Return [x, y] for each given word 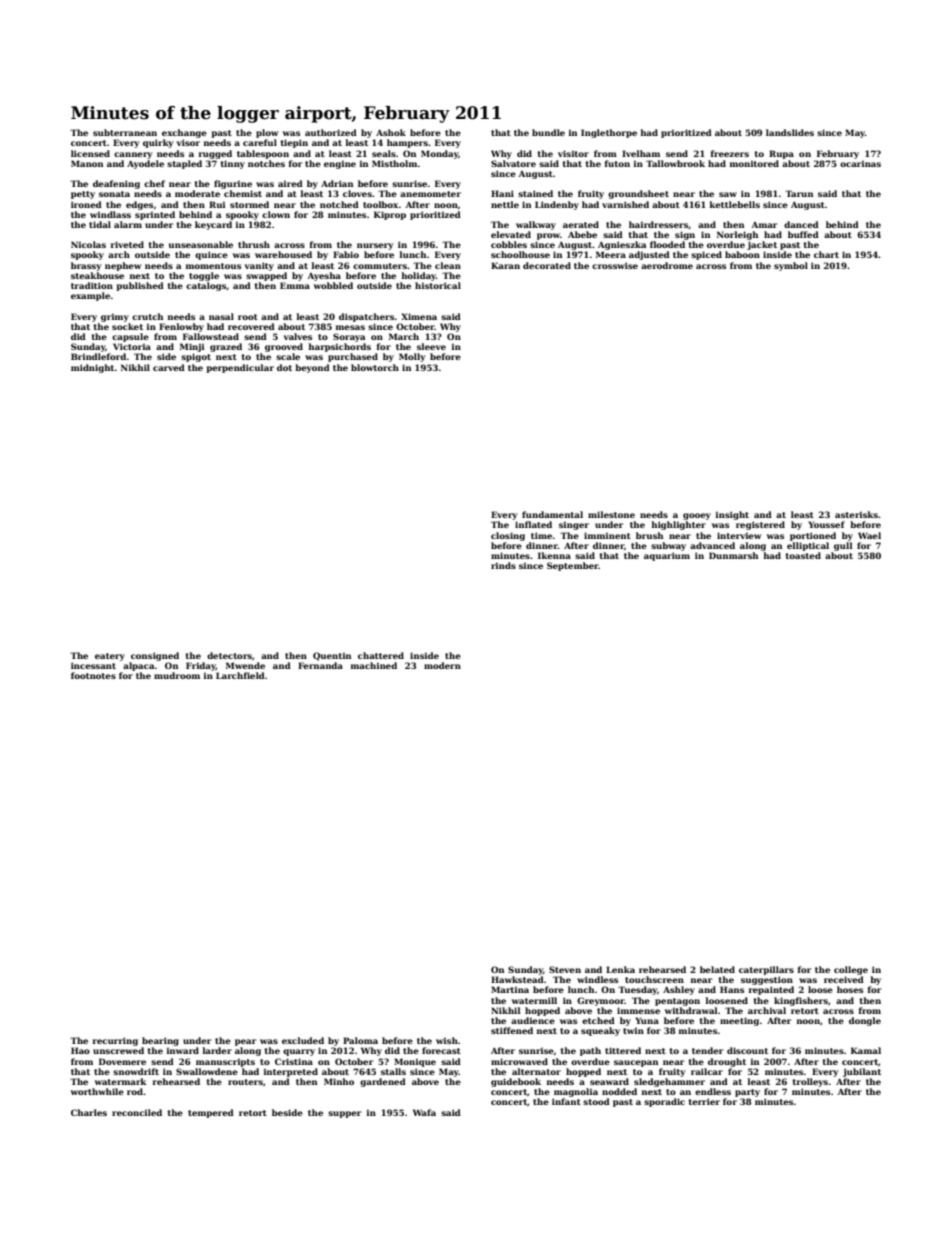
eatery [110, 657]
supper [344, 1114]
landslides [790, 132]
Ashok [391, 132]
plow [267, 133]
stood [596, 1101]
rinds [503, 565]
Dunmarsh [733, 555]
